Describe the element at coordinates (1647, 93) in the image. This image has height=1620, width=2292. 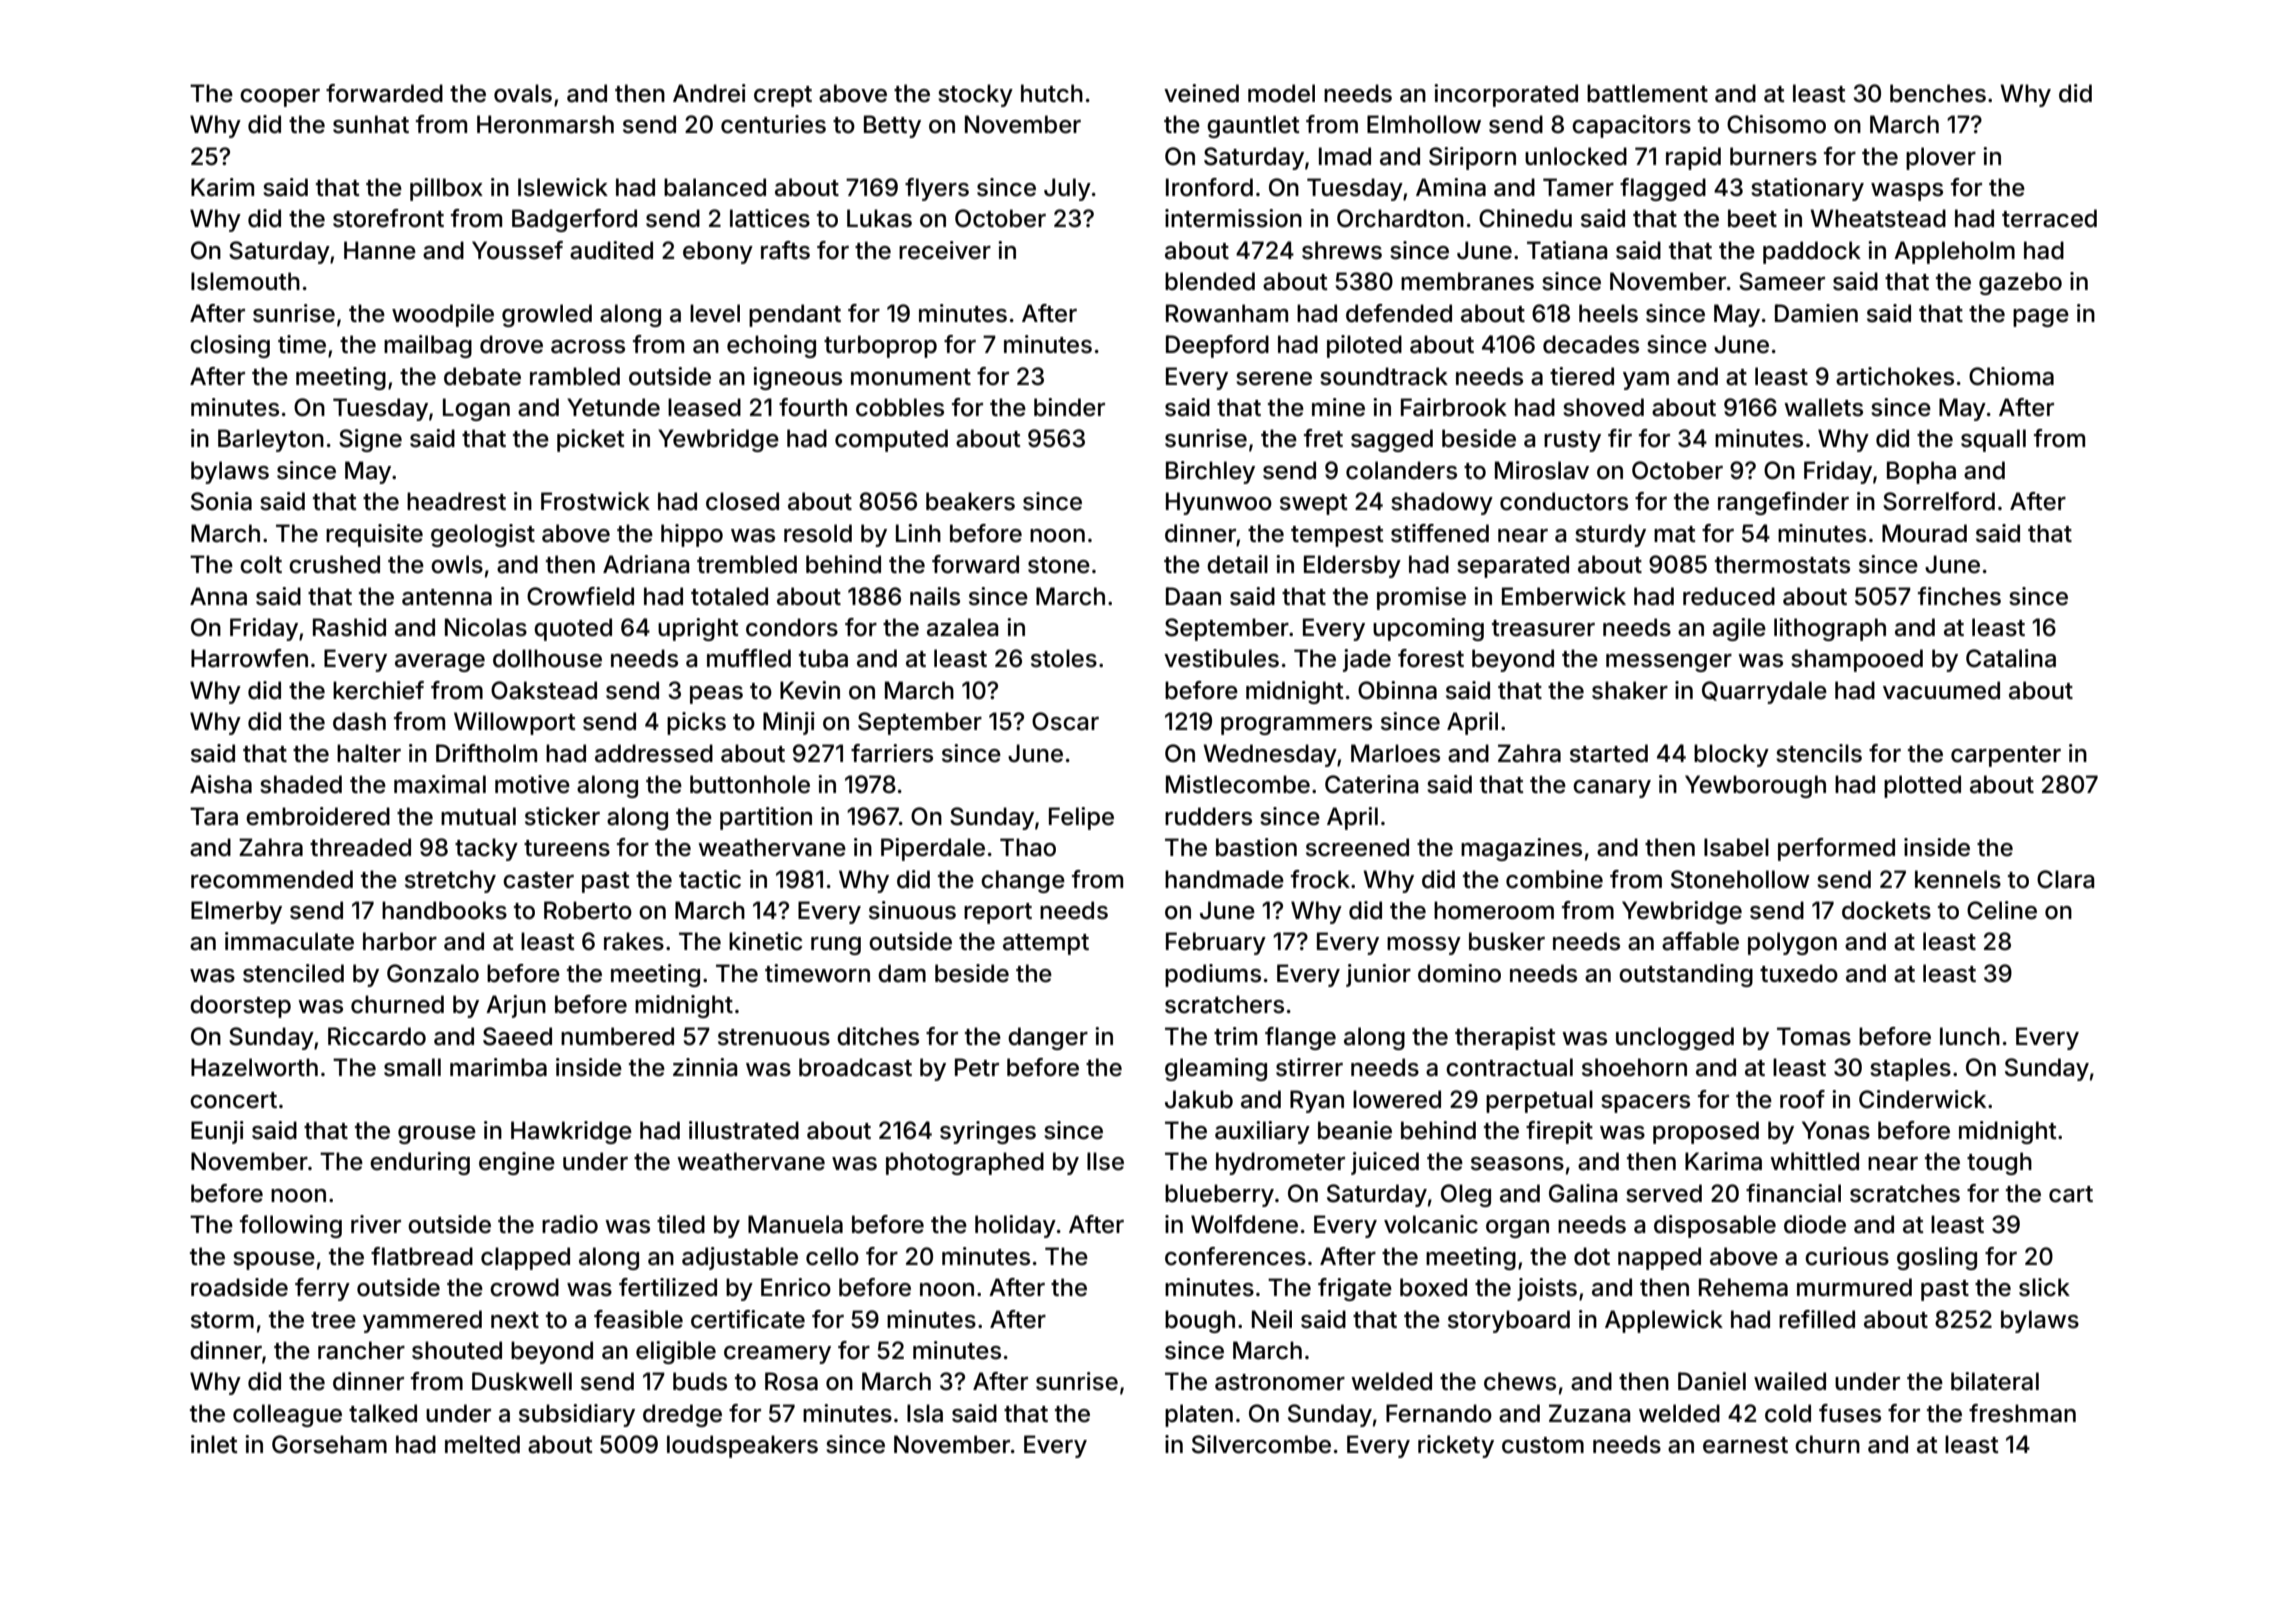
I see `battlement` at that location.
